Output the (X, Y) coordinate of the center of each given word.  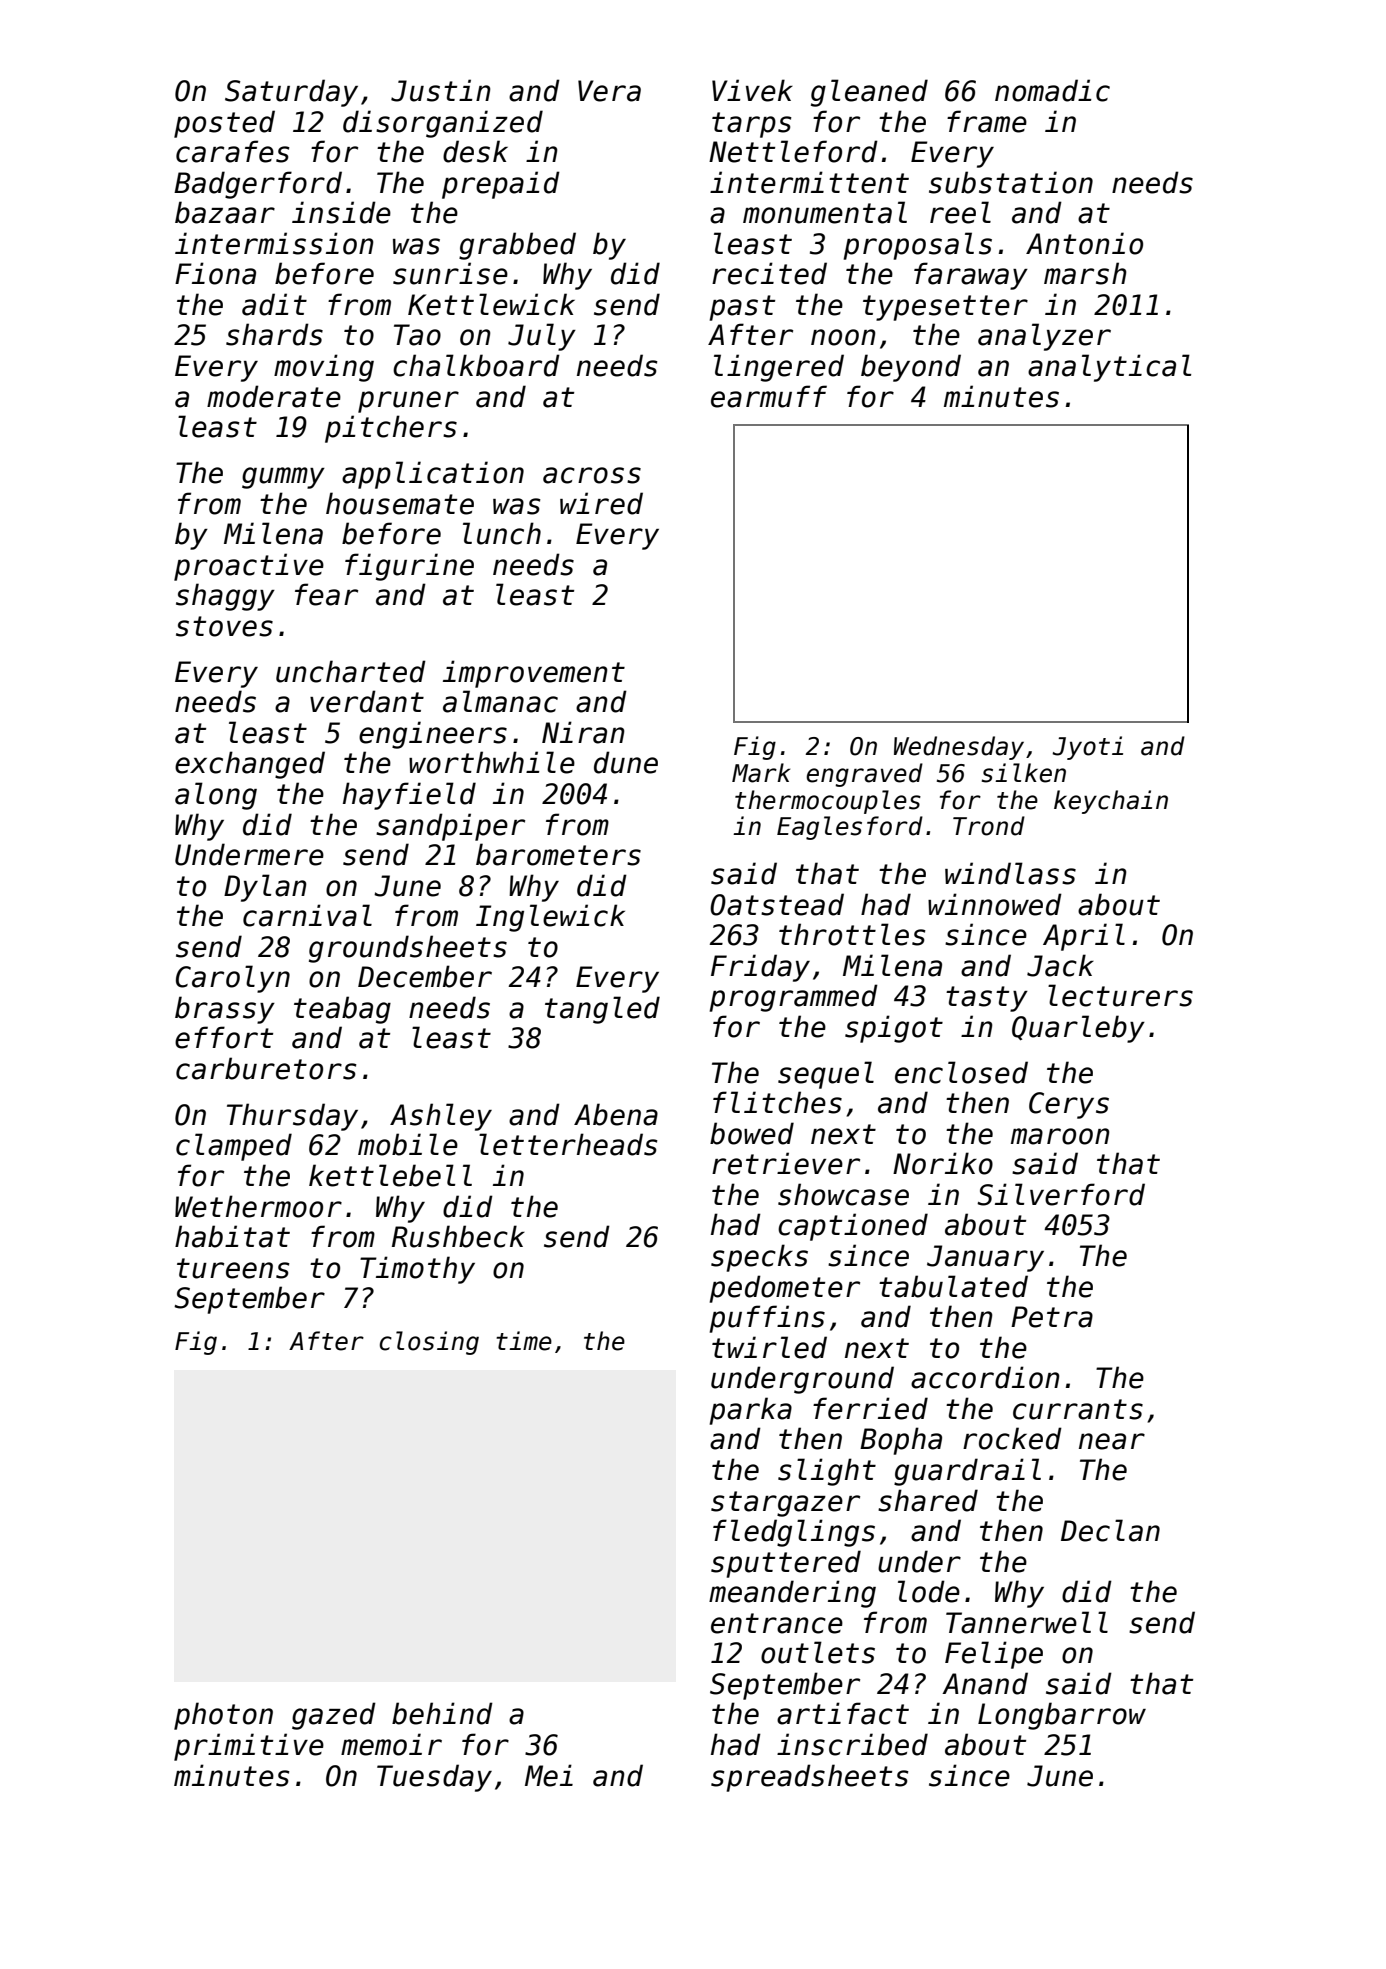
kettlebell (390, 1175)
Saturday (291, 93)
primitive (249, 1747)
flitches (777, 1102)
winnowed (995, 904)
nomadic (1052, 90)
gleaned (869, 93)
